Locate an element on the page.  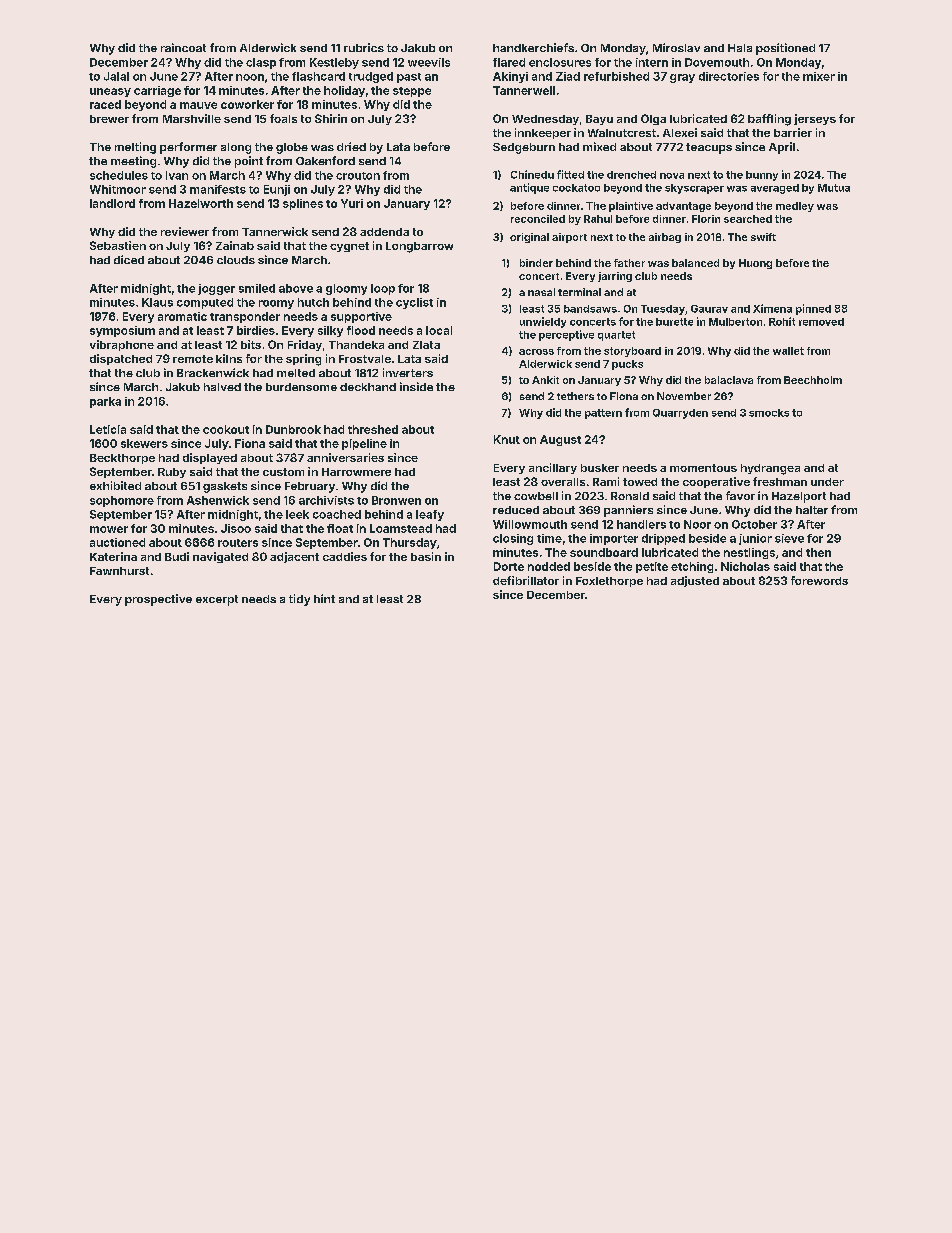
across is located at coordinates (536, 352).
